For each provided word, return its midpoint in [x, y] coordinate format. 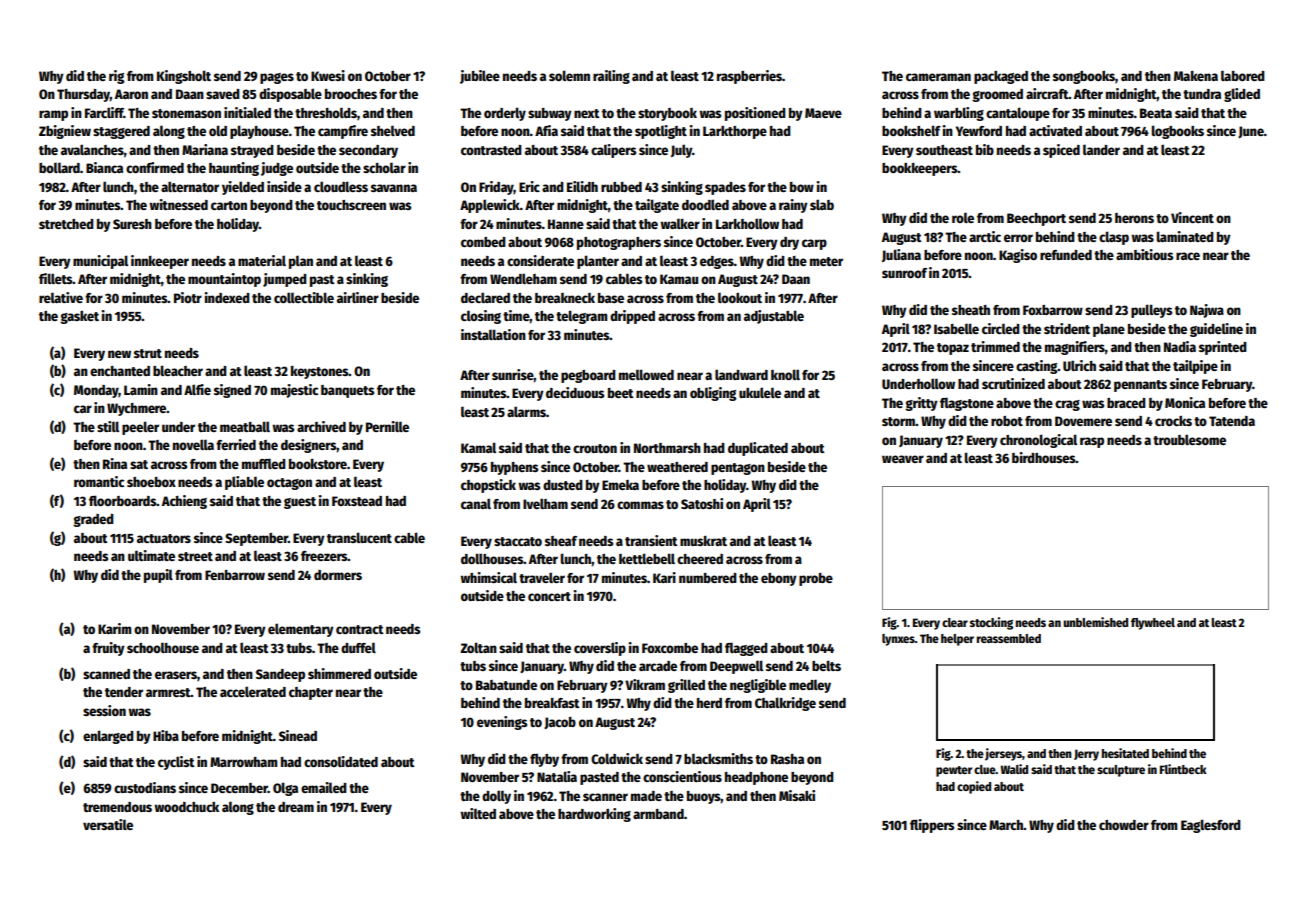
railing [611, 77]
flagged [746, 649]
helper [957, 640]
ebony [779, 579]
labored [1243, 75]
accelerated [253, 691]
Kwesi [328, 75]
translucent [359, 537]
